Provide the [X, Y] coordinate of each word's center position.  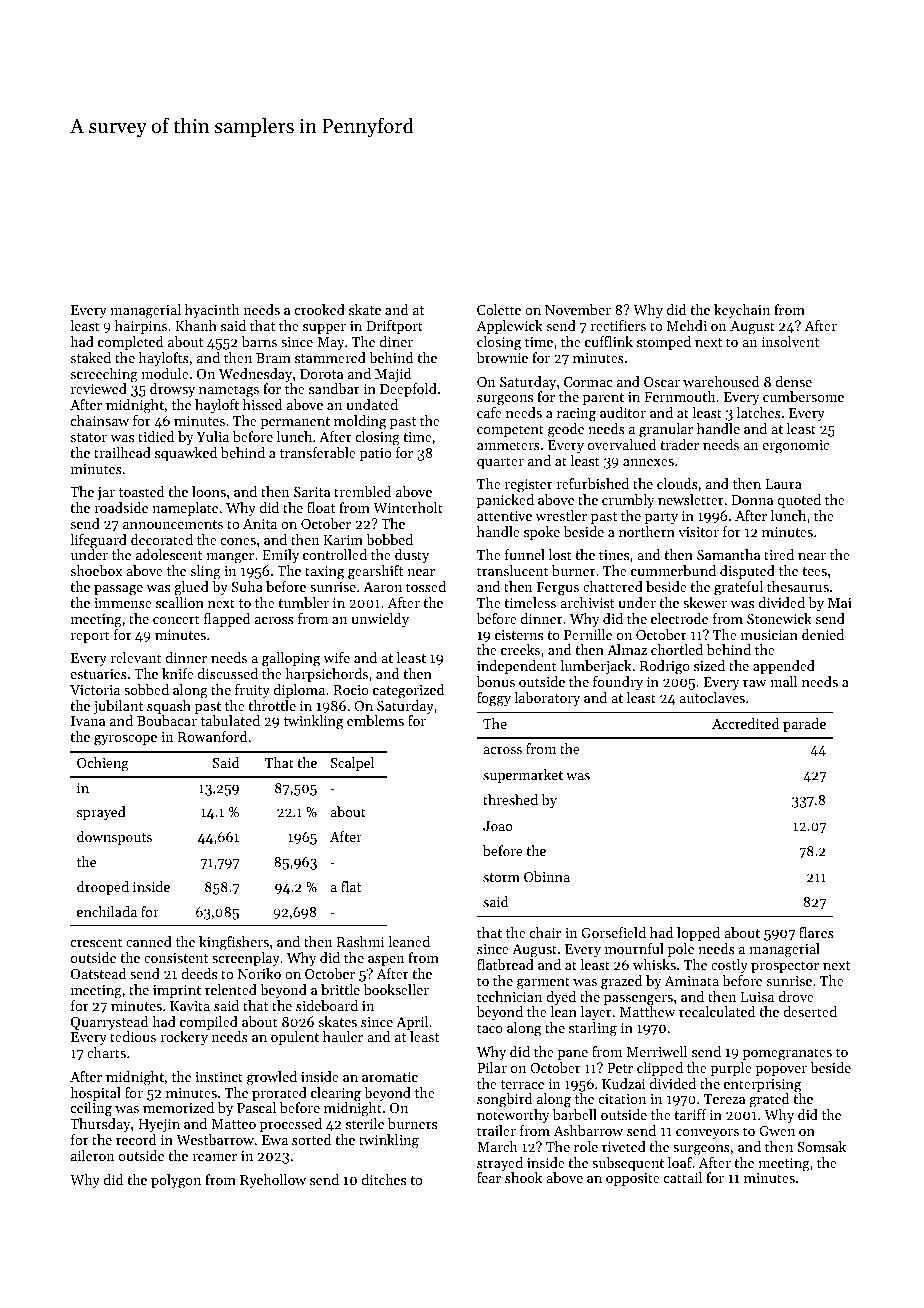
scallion [180, 602]
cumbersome [803, 396]
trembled [363, 491]
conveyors [707, 1134]
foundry [618, 683]
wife [336, 657]
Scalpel [352, 764]
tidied [156, 436]
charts [106, 1052]
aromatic [390, 1077]
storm [501, 877]
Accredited [745, 723]
